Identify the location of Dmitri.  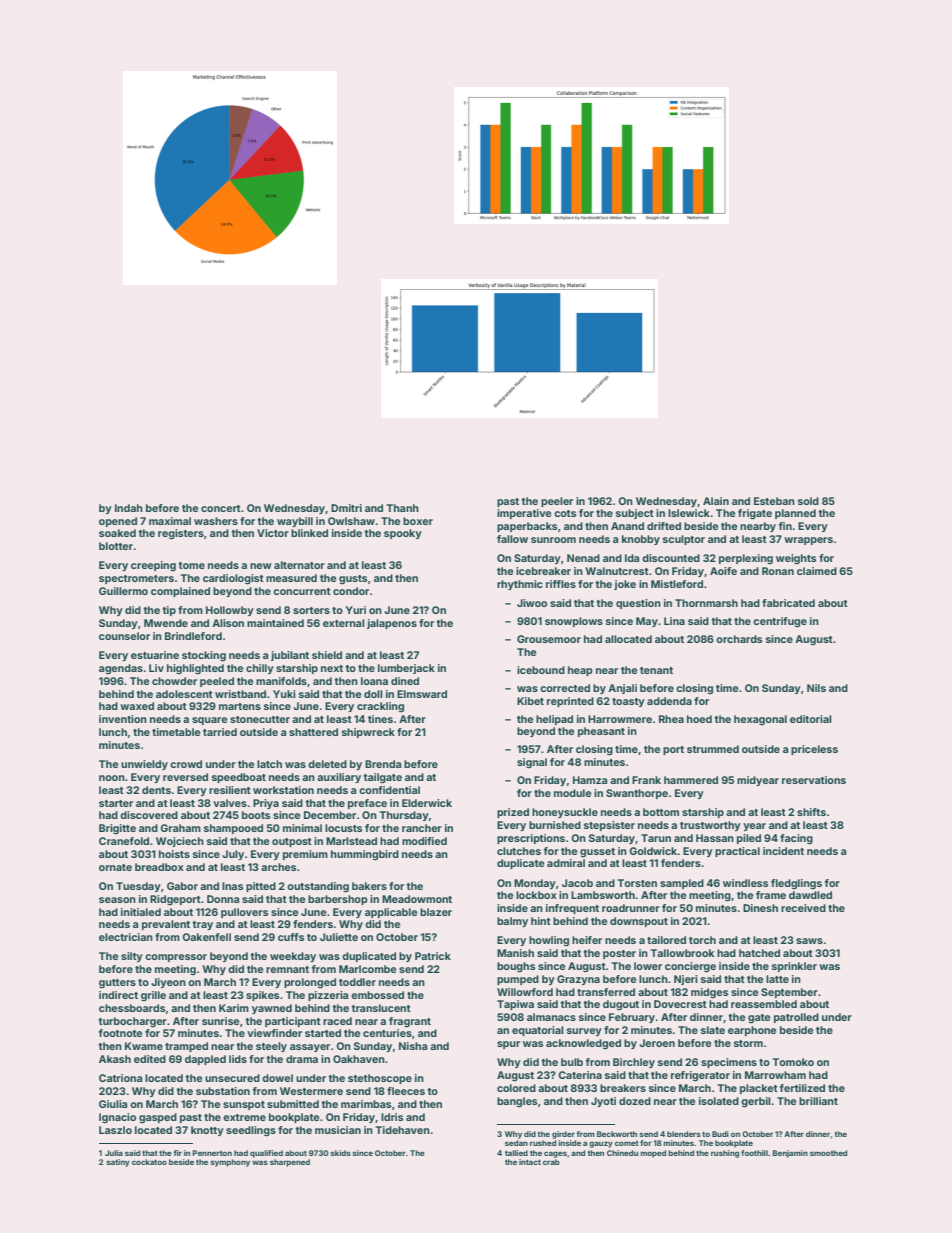
(346, 508).
